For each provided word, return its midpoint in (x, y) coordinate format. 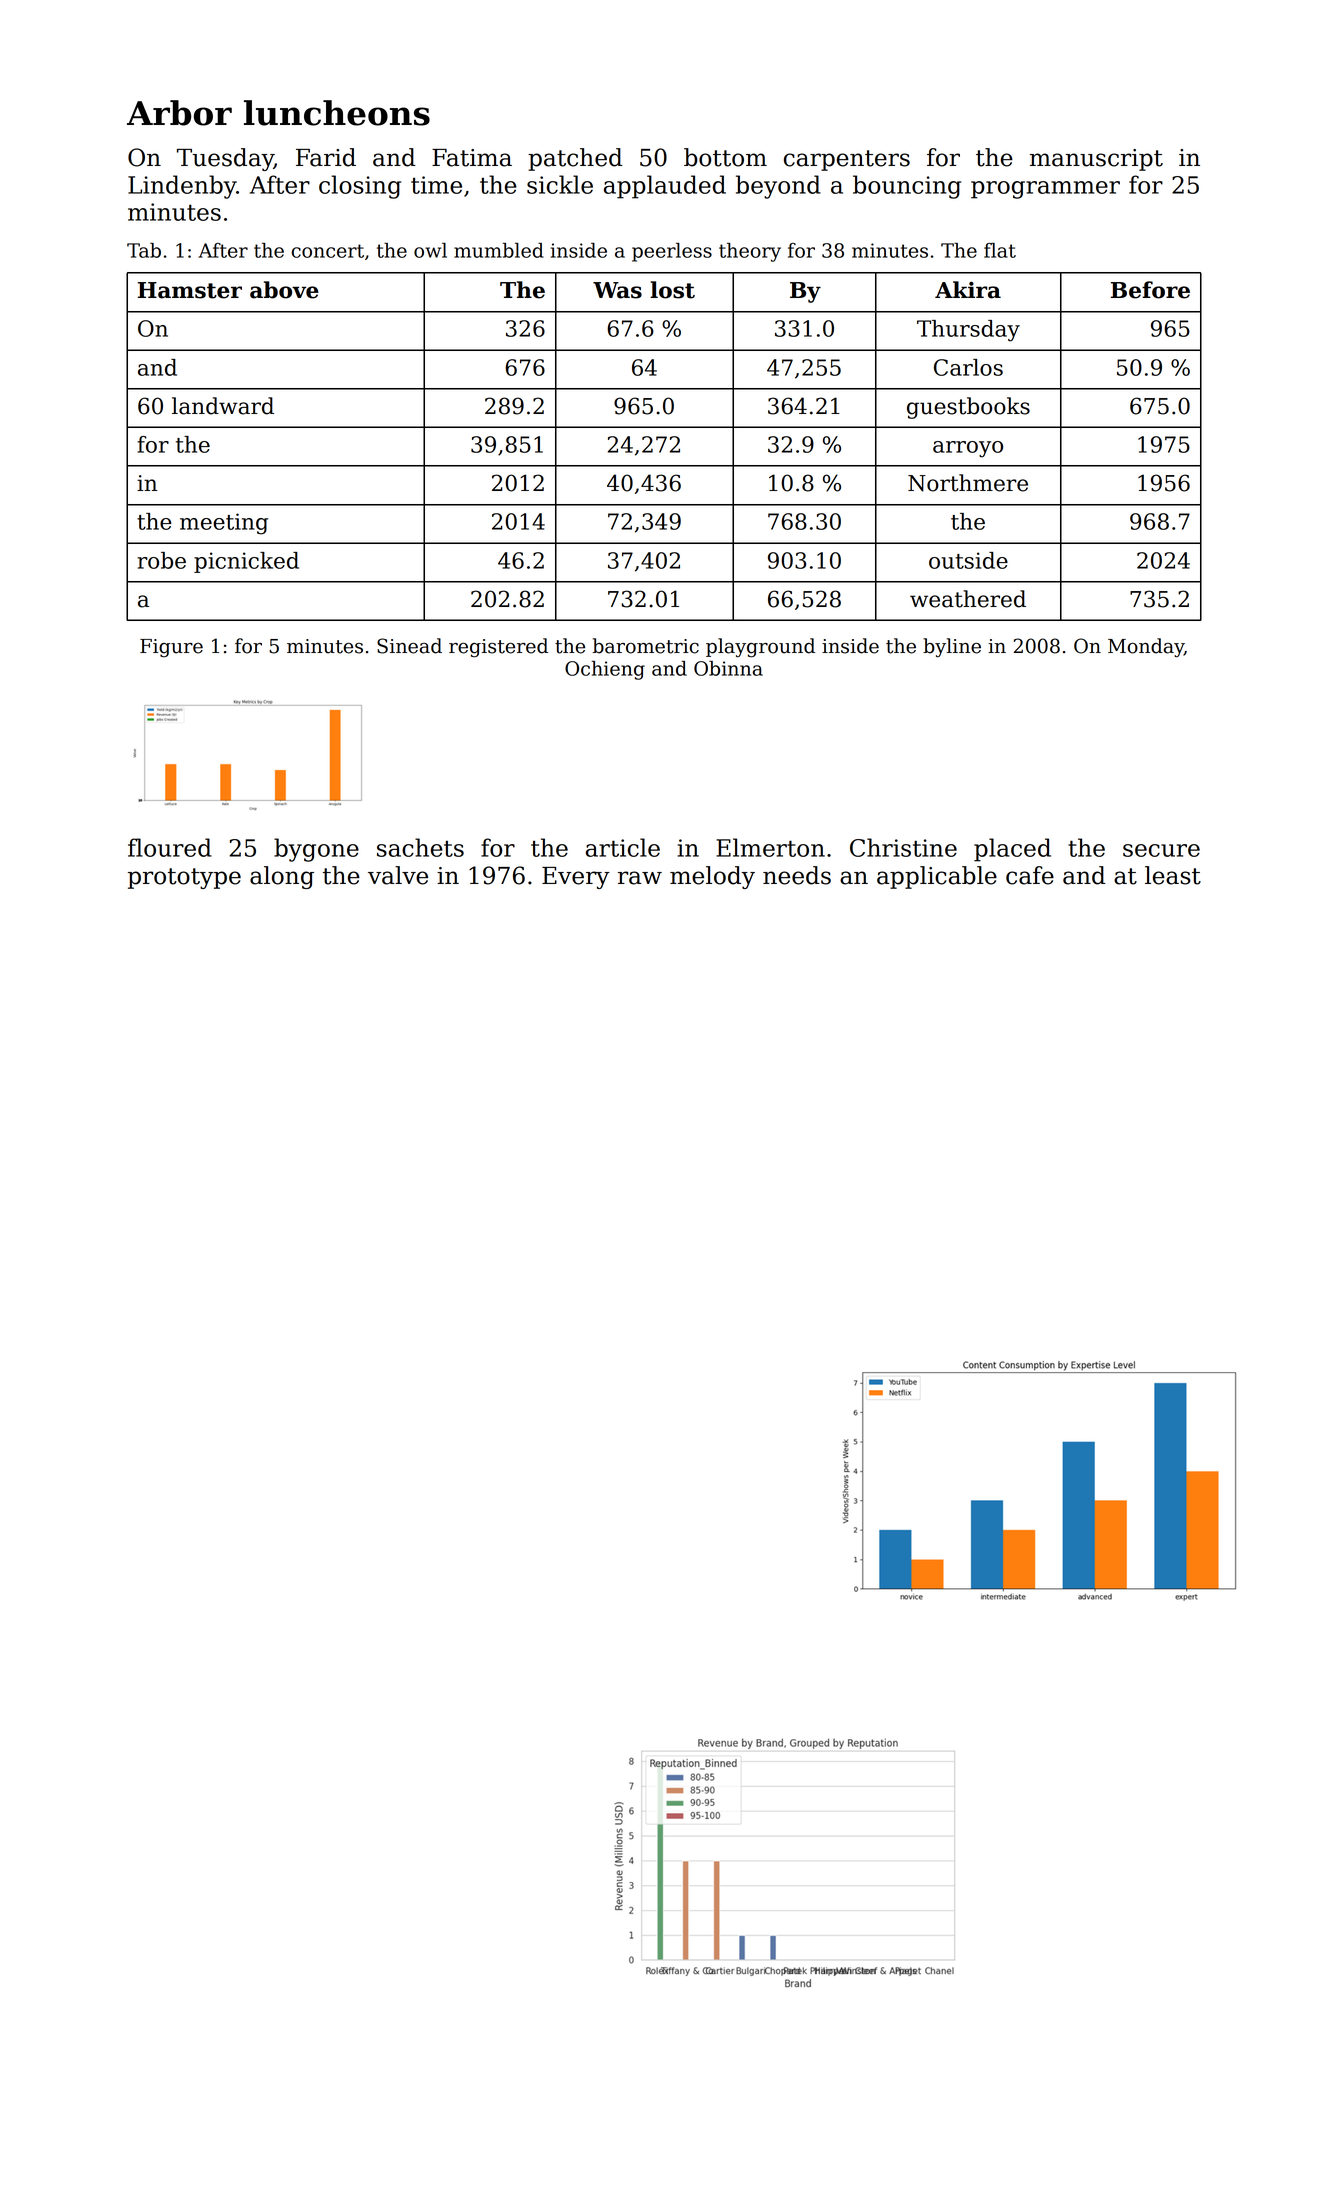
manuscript (1096, 160)
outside (968, 560)
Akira (968, 290)
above (284, 290)
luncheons (337, 113)
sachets (420, 847)
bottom (725, 157)
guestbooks (968, 408)
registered (498, 648)
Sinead (409, 646)
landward (223, 406)
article (623, 847)
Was (617, 290)
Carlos (968, 367)
